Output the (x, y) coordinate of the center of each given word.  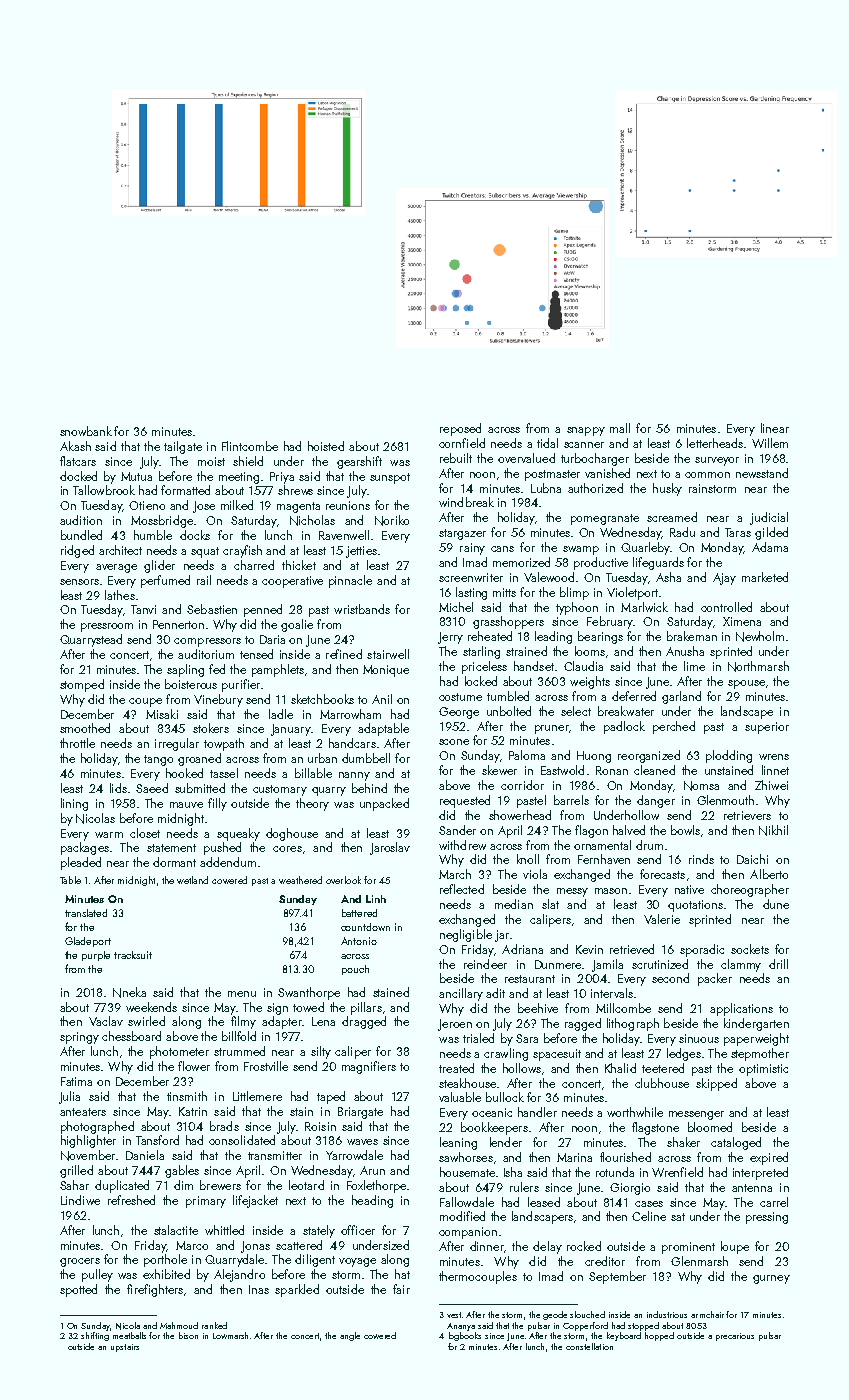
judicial (769, 518)
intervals (612, 993)
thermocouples (478, 1277)
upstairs (125, 1348)
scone (454, 742)
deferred (634, 696)
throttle (77, 743)
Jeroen (455, 1025)
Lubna (546, 488)
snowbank (86, 431)
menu (242, 994)
